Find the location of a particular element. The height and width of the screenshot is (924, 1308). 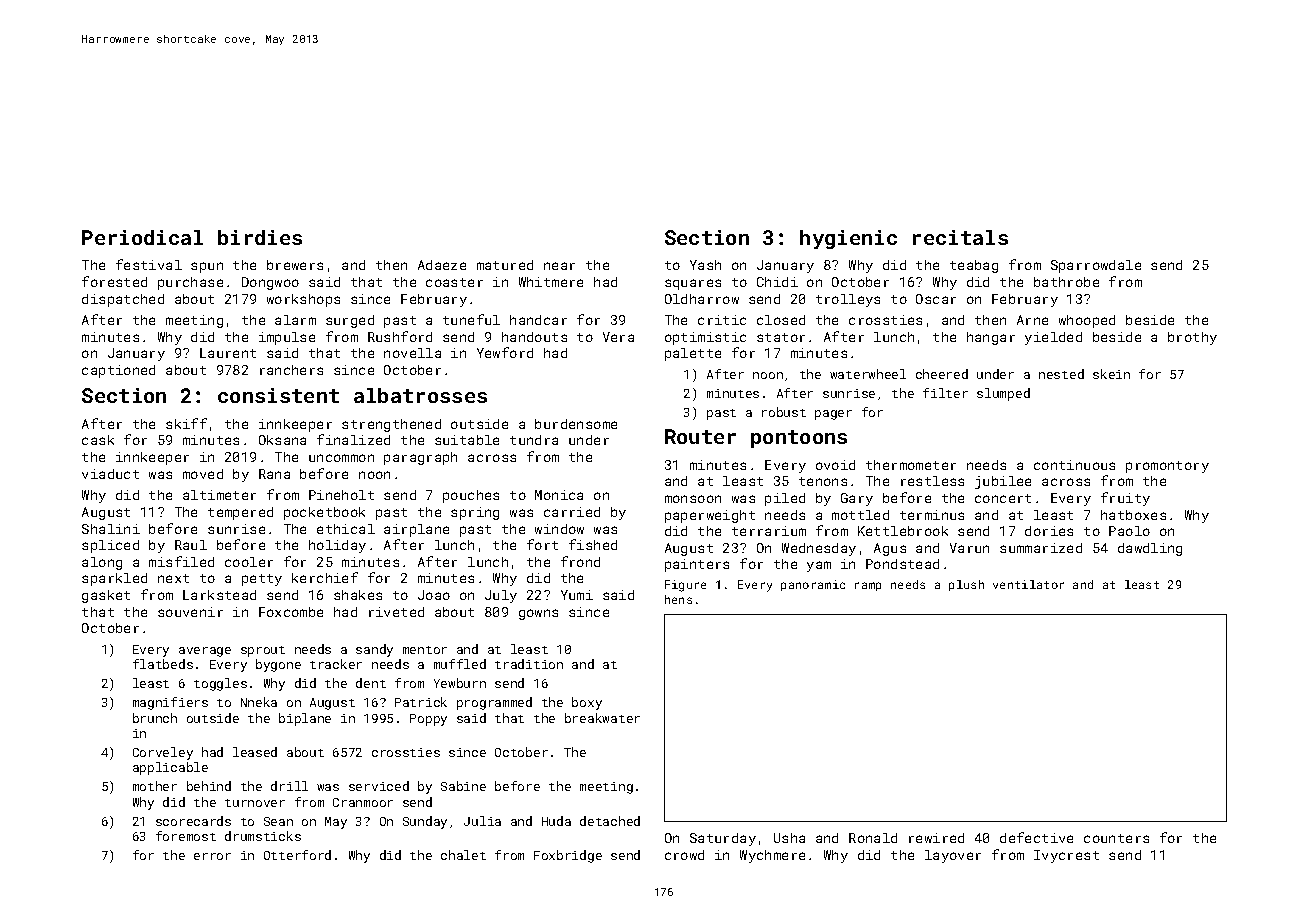

error is located at coordinates (212, 856).
